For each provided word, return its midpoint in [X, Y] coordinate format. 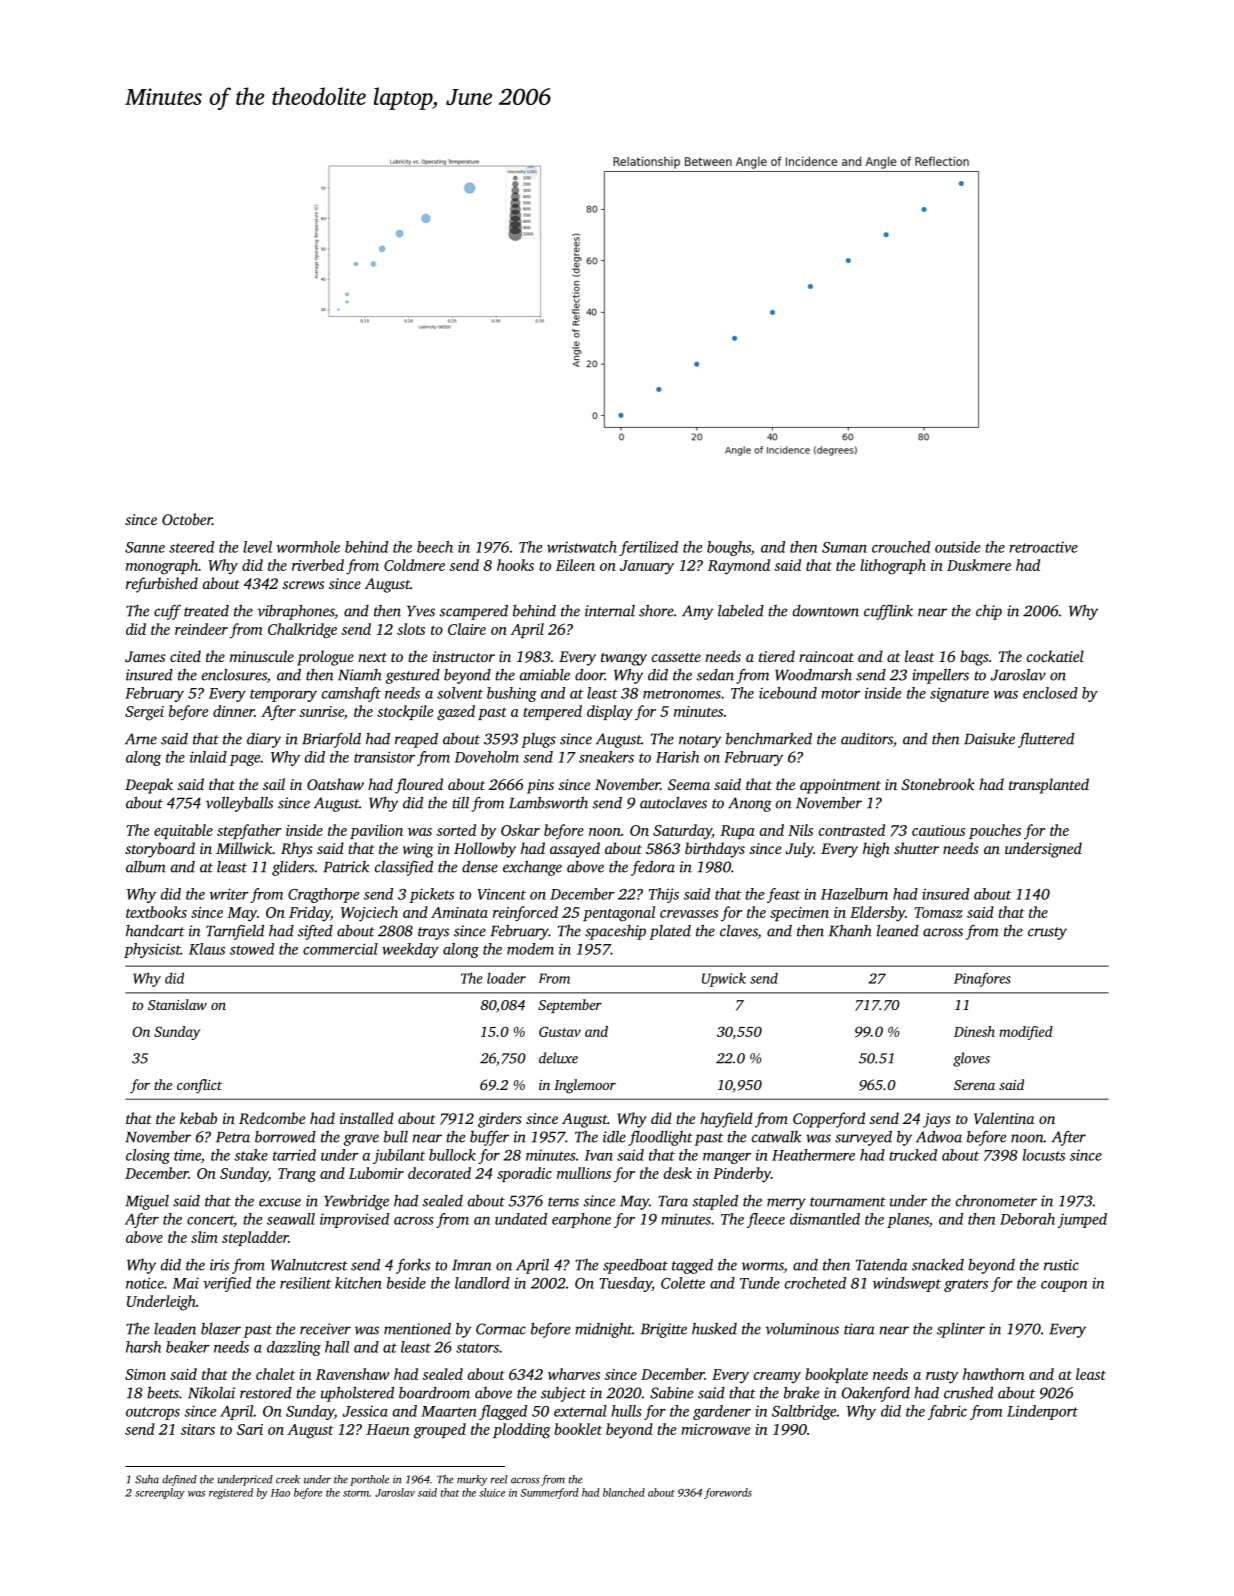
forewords [728, 1493]
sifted [315, 932]
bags [974, 658]
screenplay [160, 1493]
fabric [947, 1412]
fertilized [648, 548]
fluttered [1046, 740]
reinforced [525, 914]
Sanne [145, 547]
